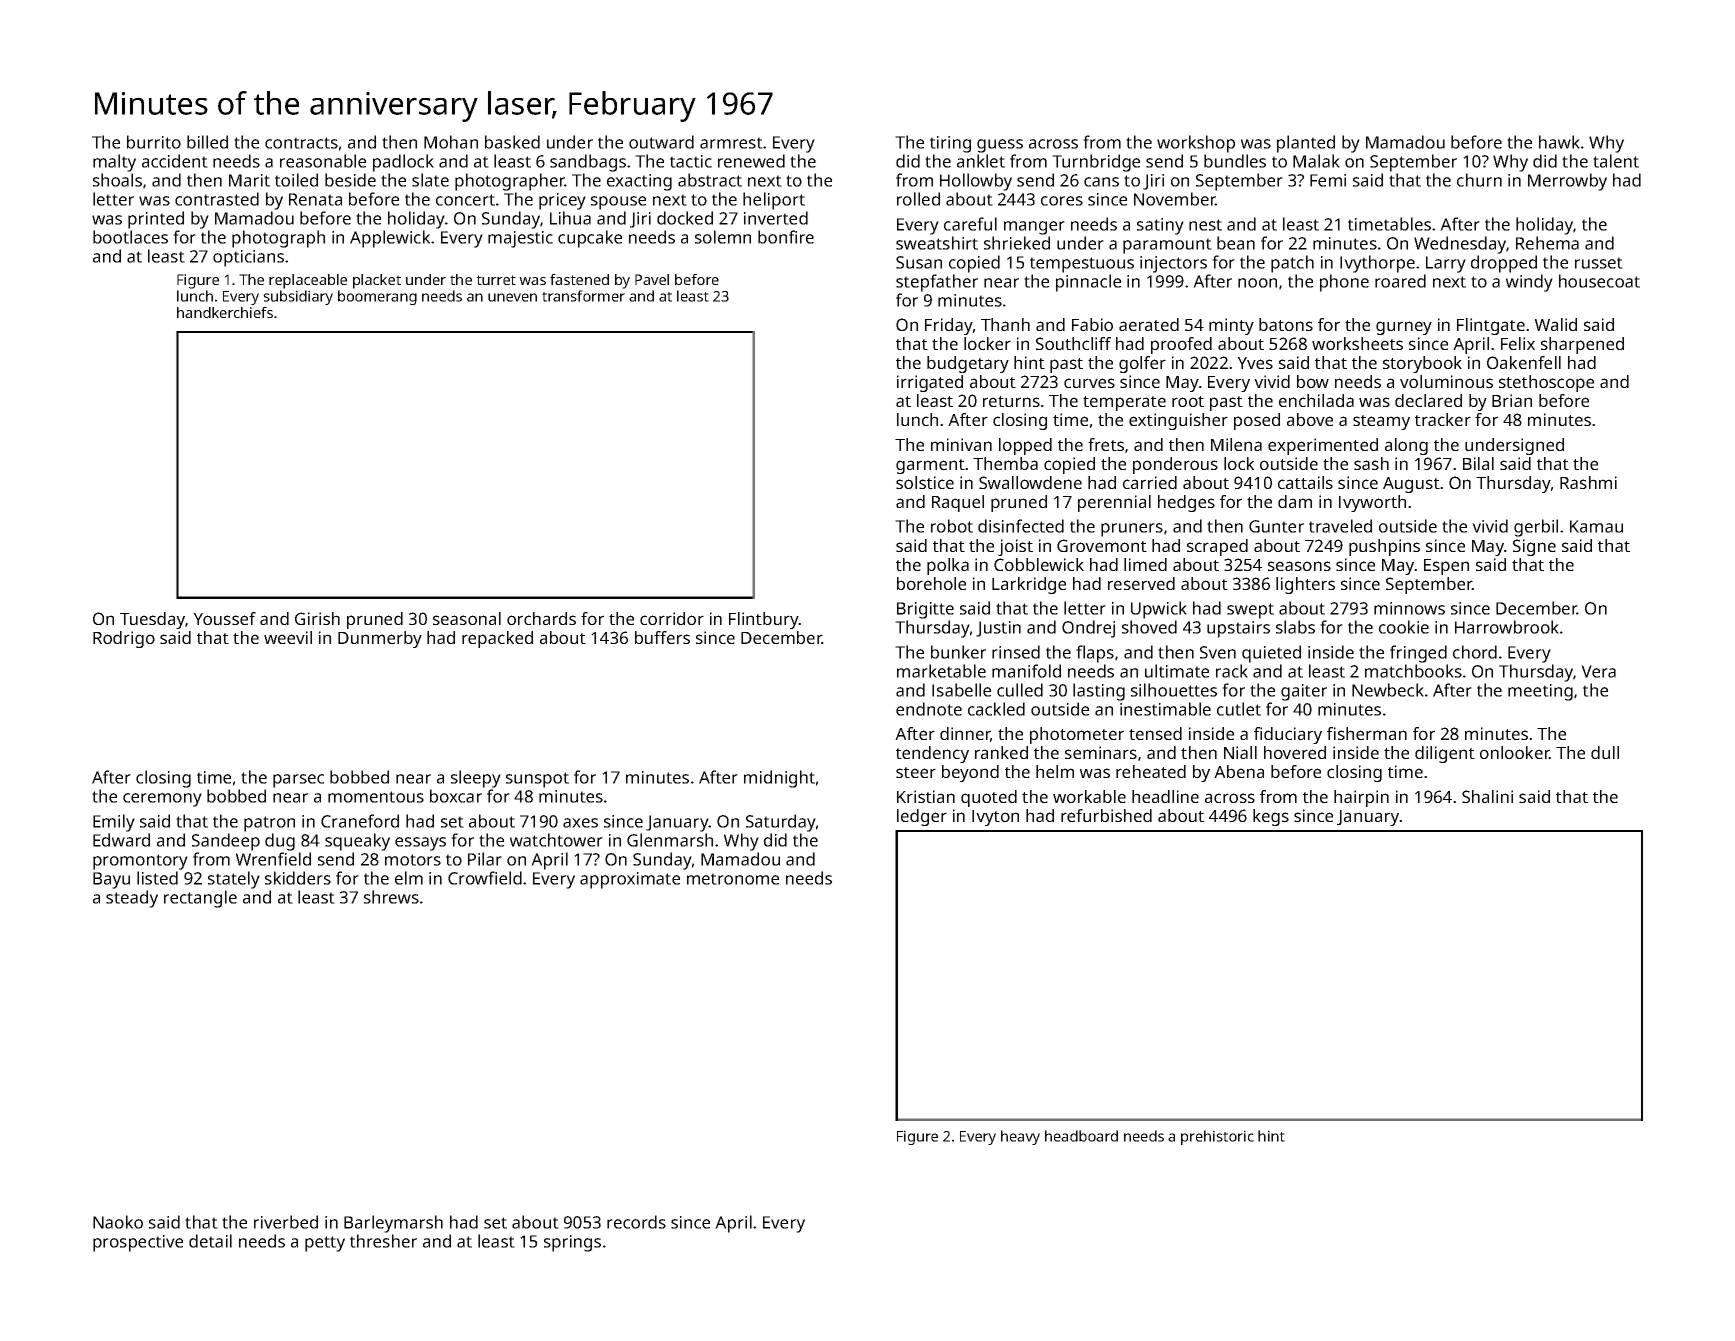  Describe the element at coordinates (572, 1243) in the screenshot. I see `springs` at that location.
